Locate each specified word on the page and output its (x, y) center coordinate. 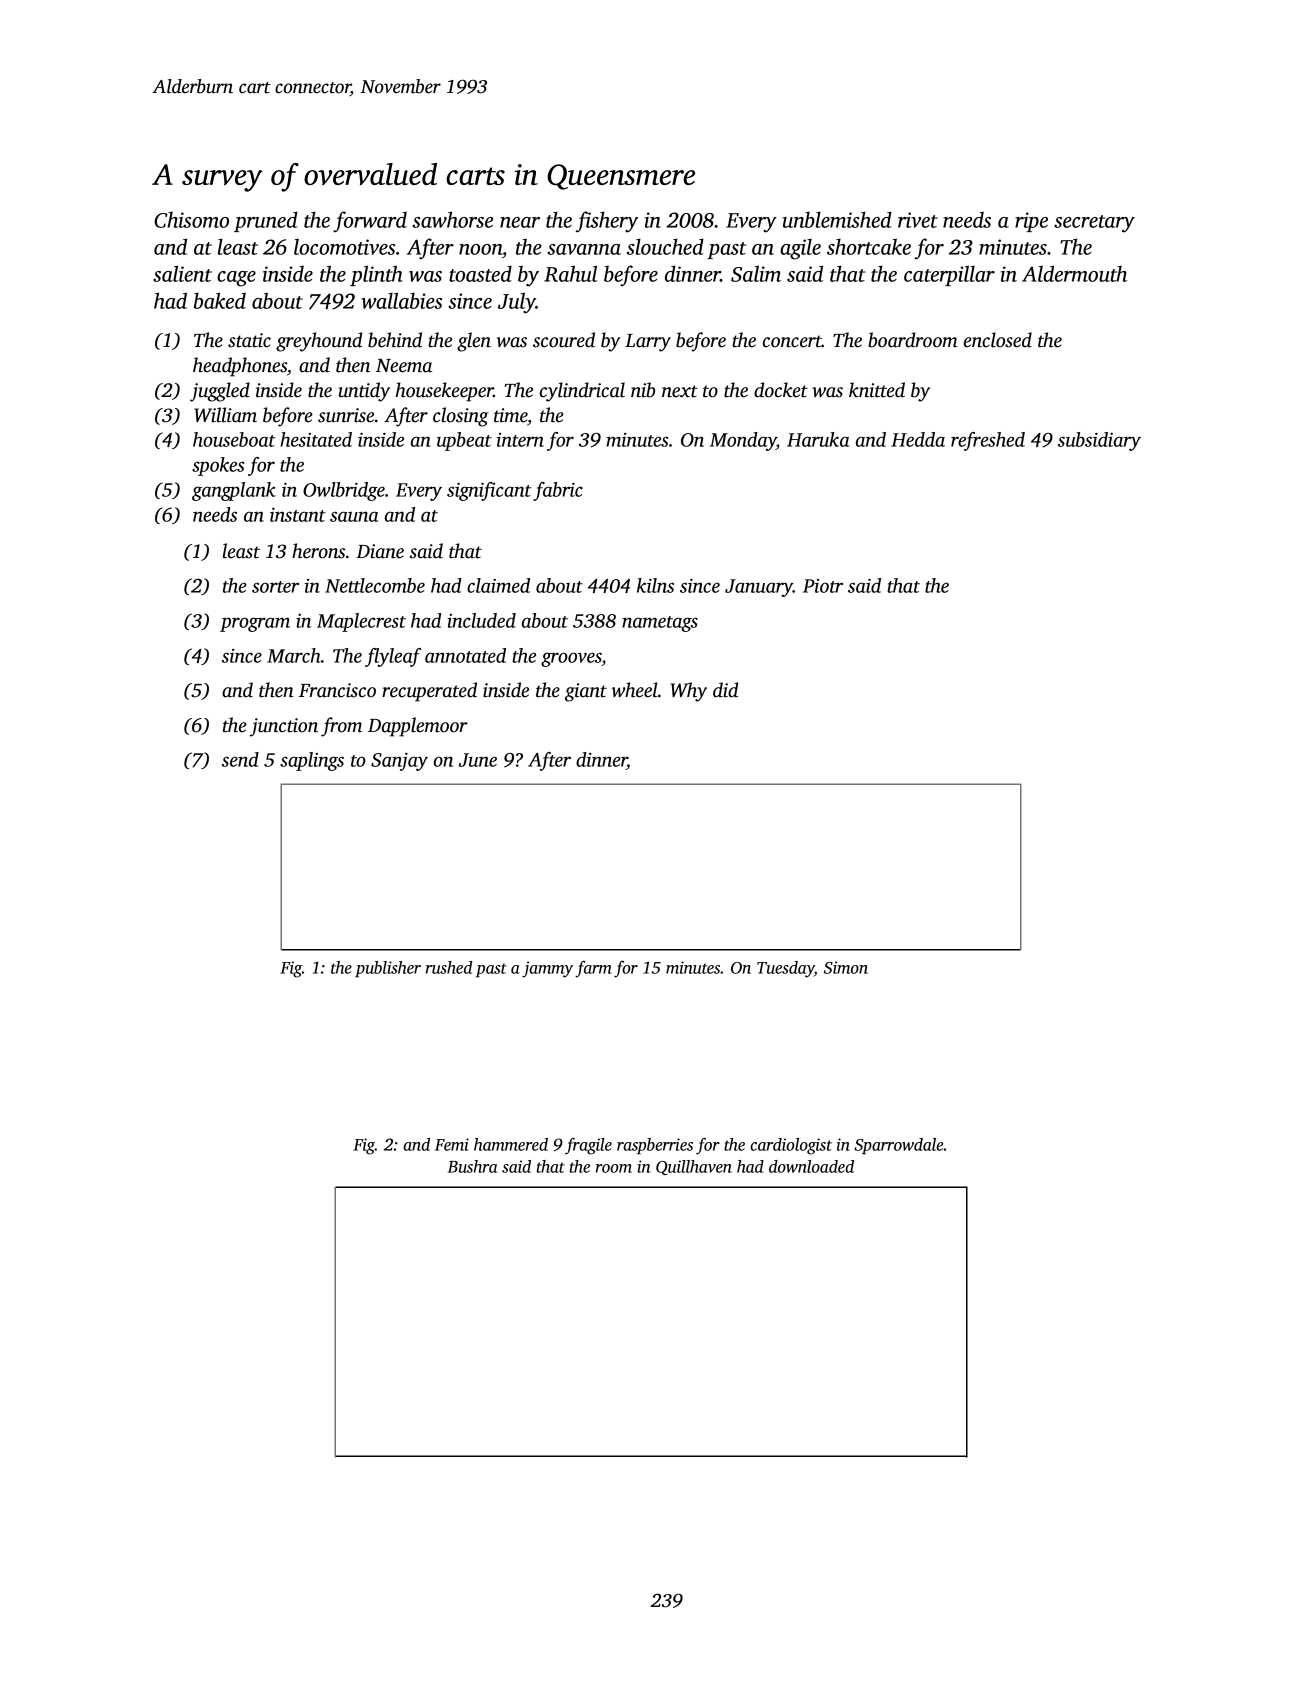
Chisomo (191, 220)
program (255, 624)
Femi (452, 1144)
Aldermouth (1074, 273)
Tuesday (785, 969)
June (478, 760)
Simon (846, 967)
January (759, 588)
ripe (1031, 222)
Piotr (823, 586)
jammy (547, 969)
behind (395, 340)
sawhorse (452, 219)
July (517, 303)
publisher (388, 969)
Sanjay (399, 762)
